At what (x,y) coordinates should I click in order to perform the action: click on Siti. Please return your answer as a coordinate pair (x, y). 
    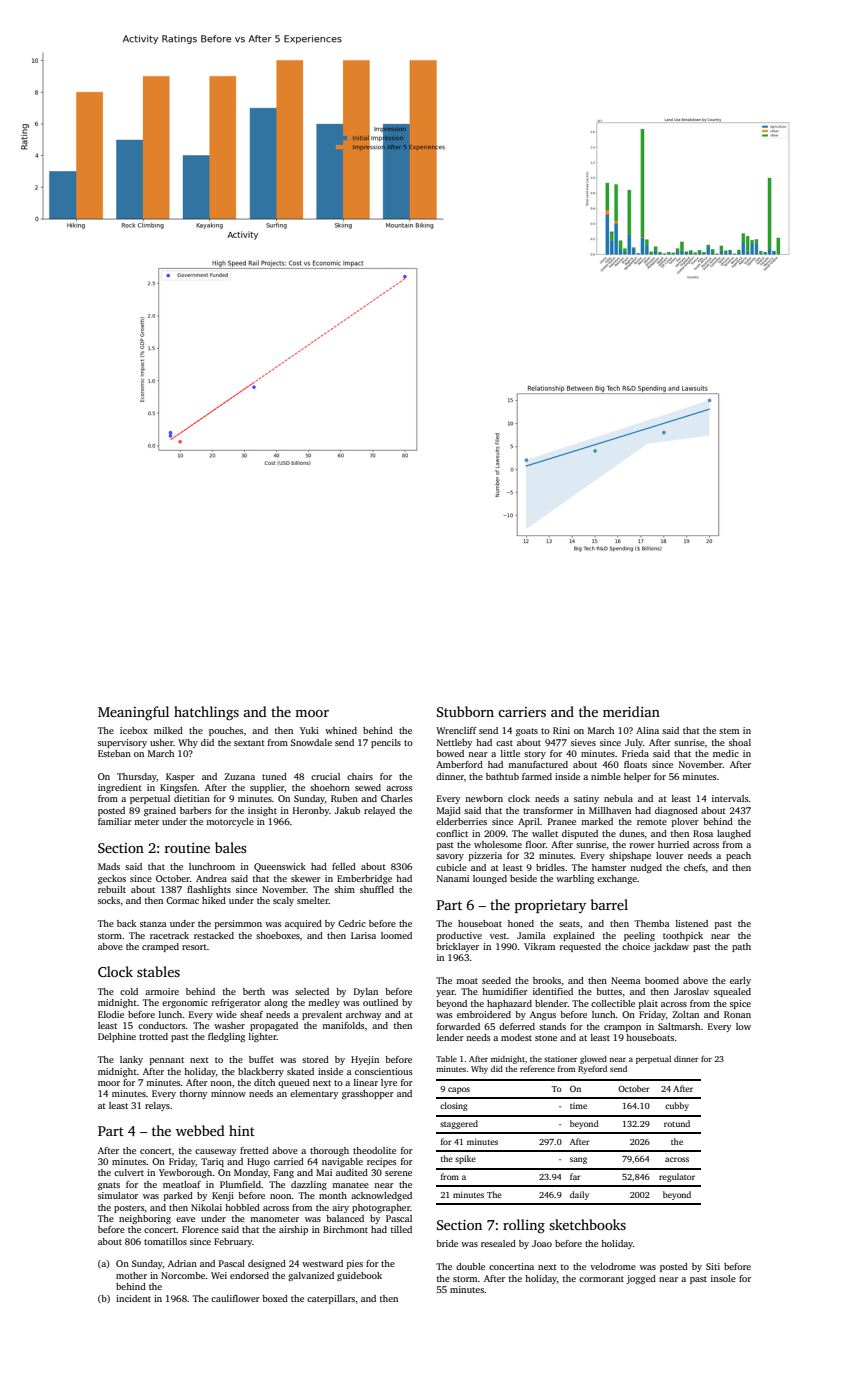
    Looking at the image, I should click on (713, 1266).
